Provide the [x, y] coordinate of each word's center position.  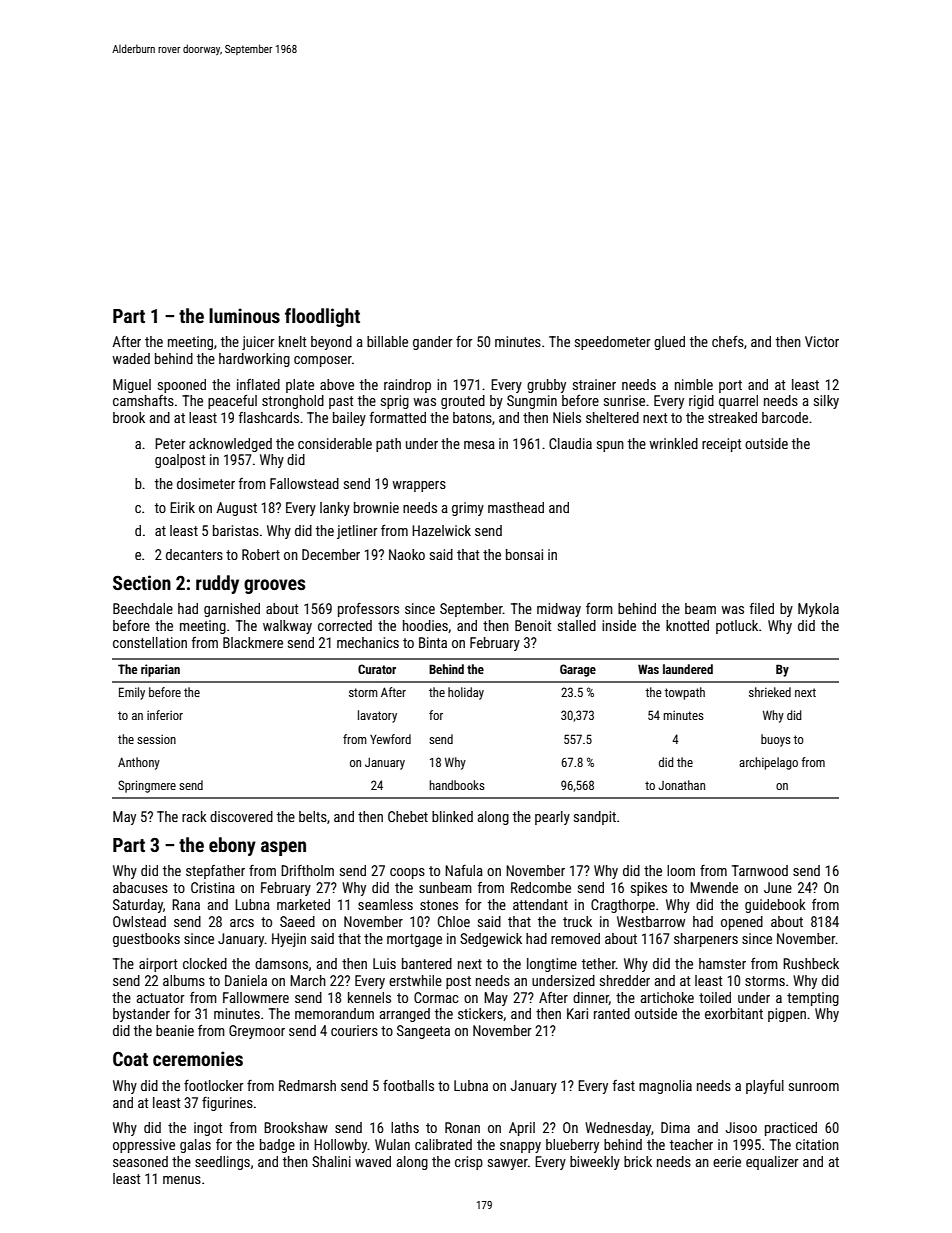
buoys [776, 740]
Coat [130, 1058]
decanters [194, 554]
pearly [552, 818]
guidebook [775, 906]
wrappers [419, 486]
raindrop [407, 386]
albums [184, 980]
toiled [715, 997]
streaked [732, 417]
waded [131, 358]
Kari [577, 1013]
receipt [721, 445]
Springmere [147, 786]
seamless [385, 904]
